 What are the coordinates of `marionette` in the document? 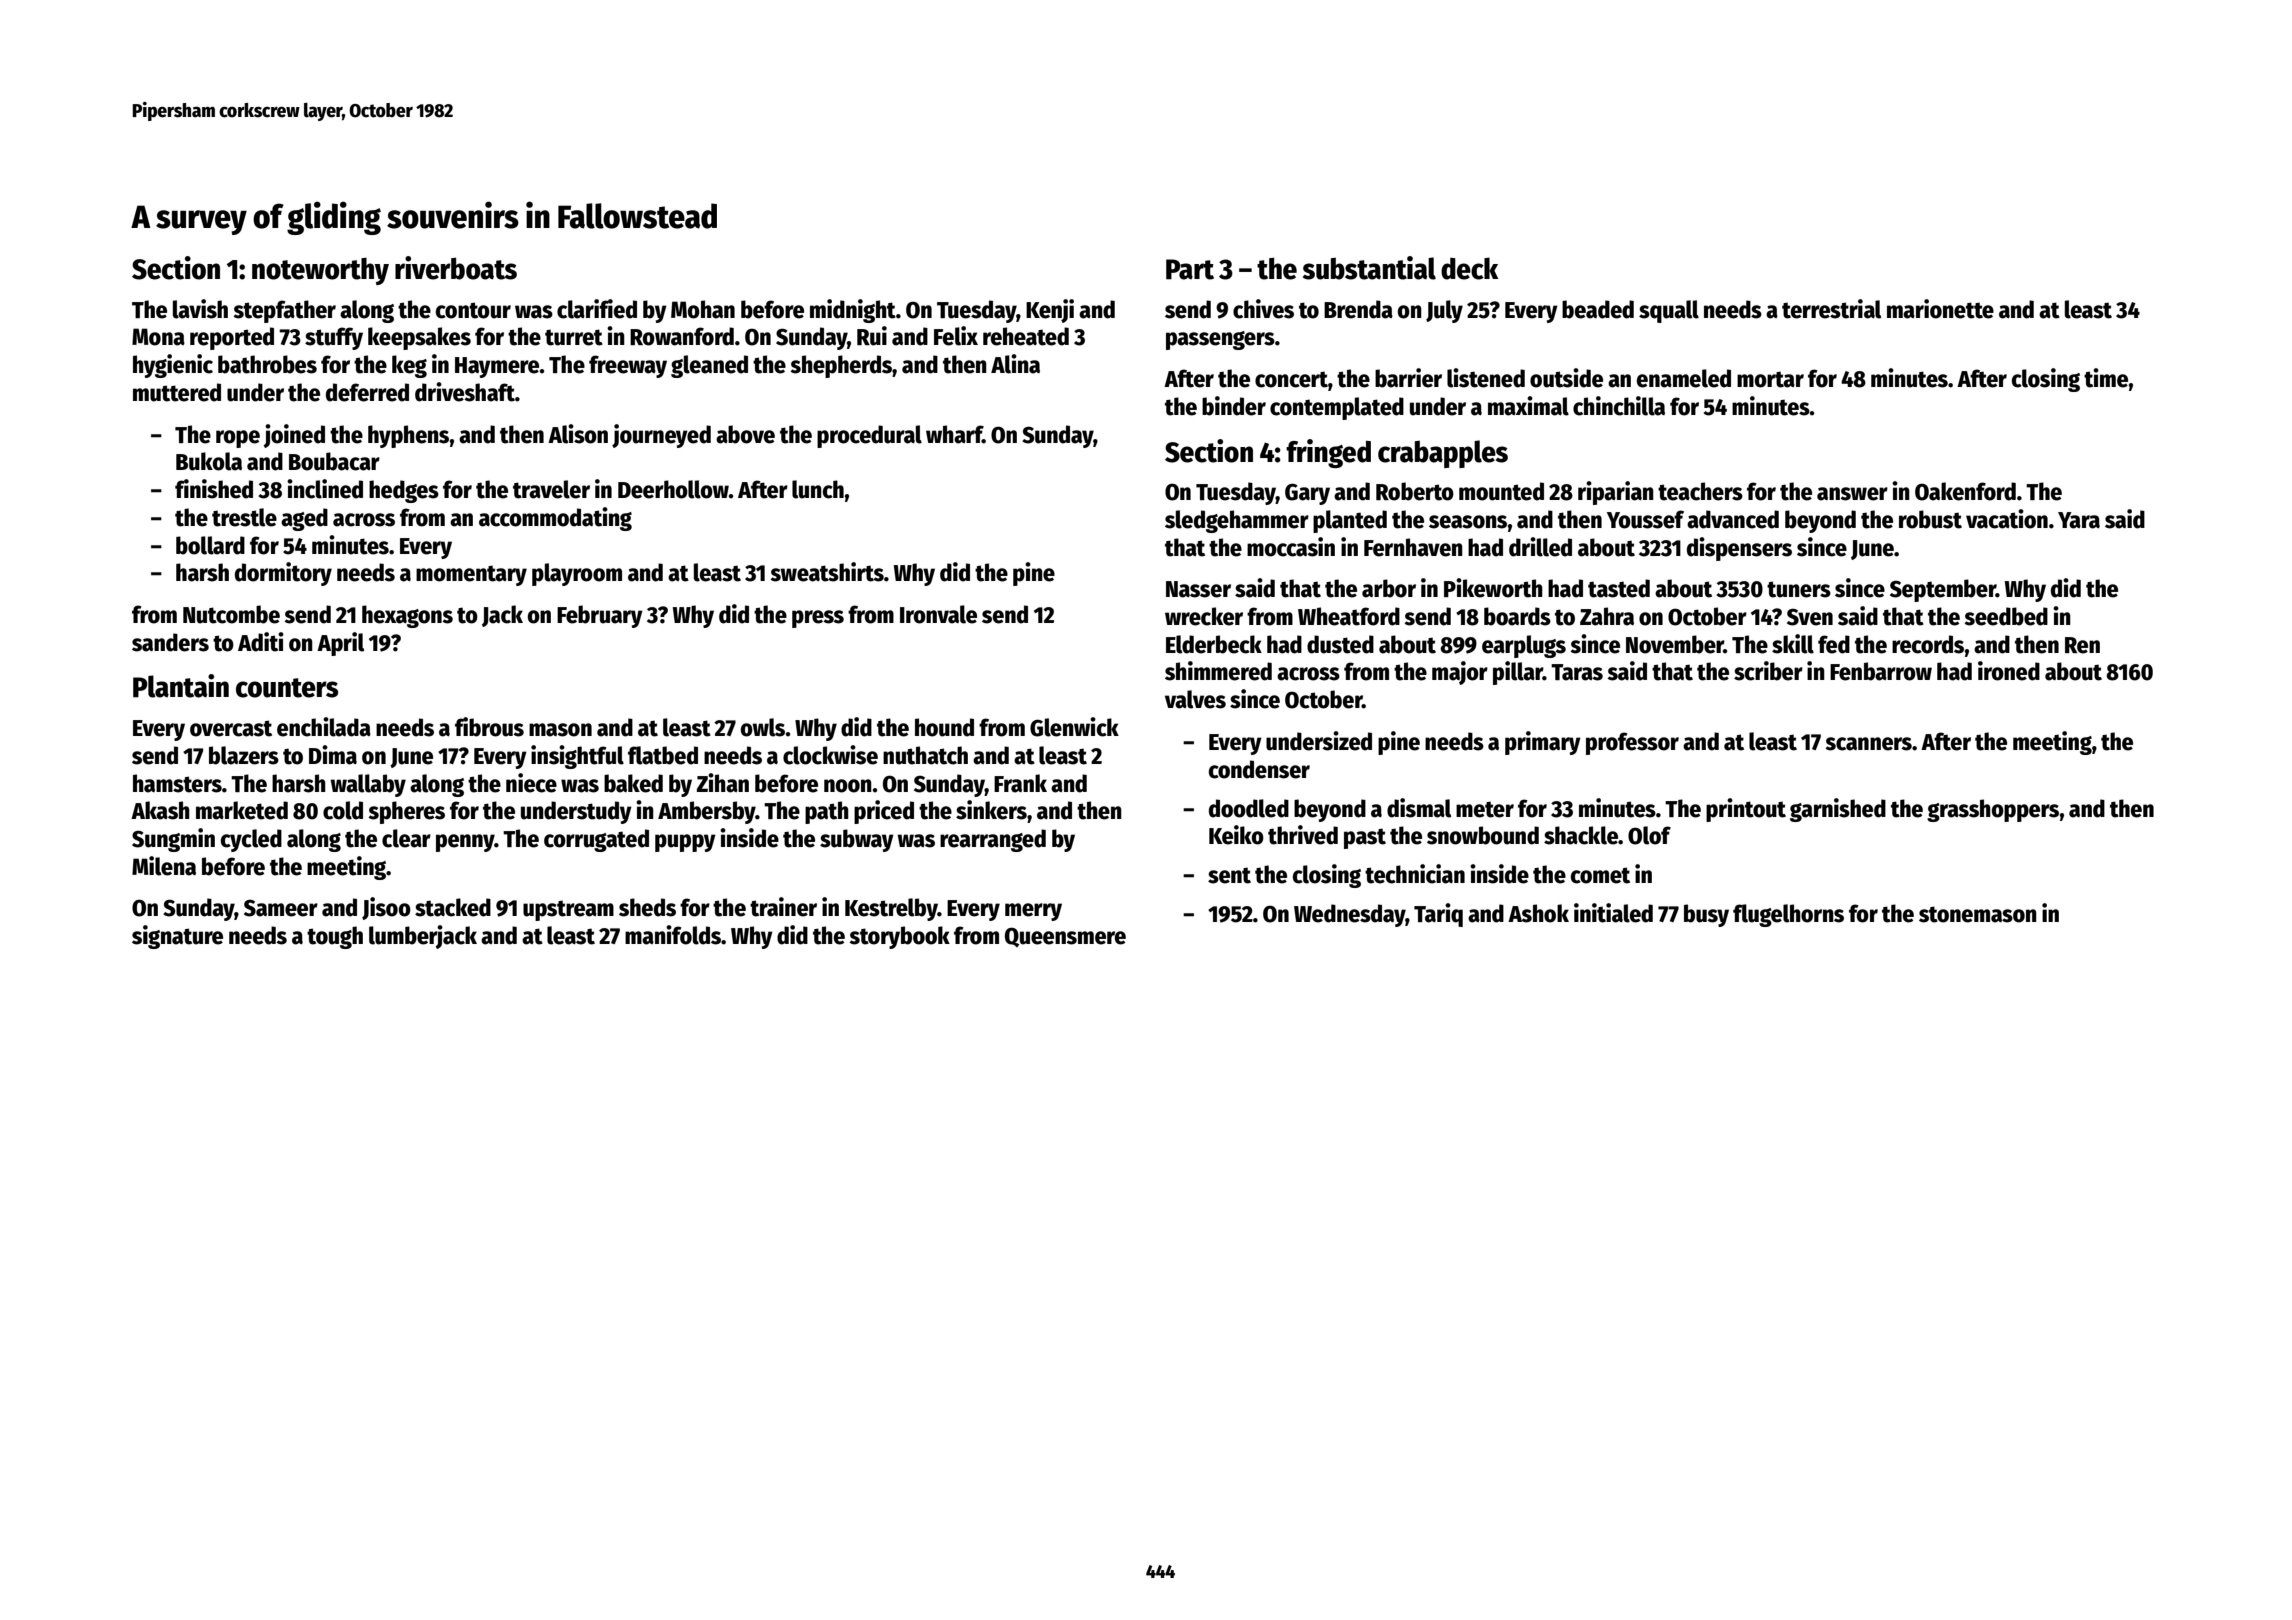 It's located at (1940, 309).
